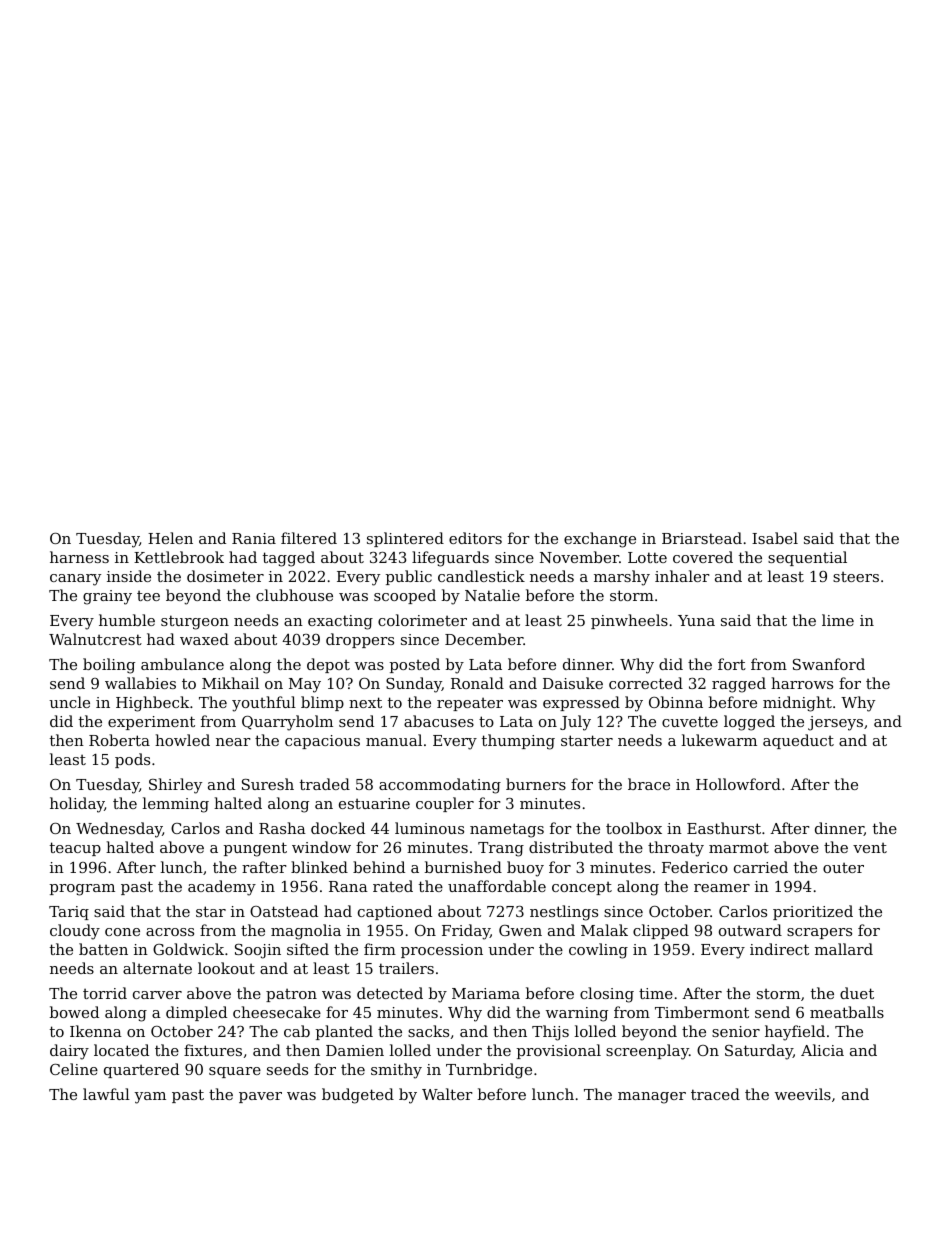 This screenshot has height=1233, width=952. Describe the element at coordinates (738, 784) in the screenshot. I see `Hollowford` at that location.
